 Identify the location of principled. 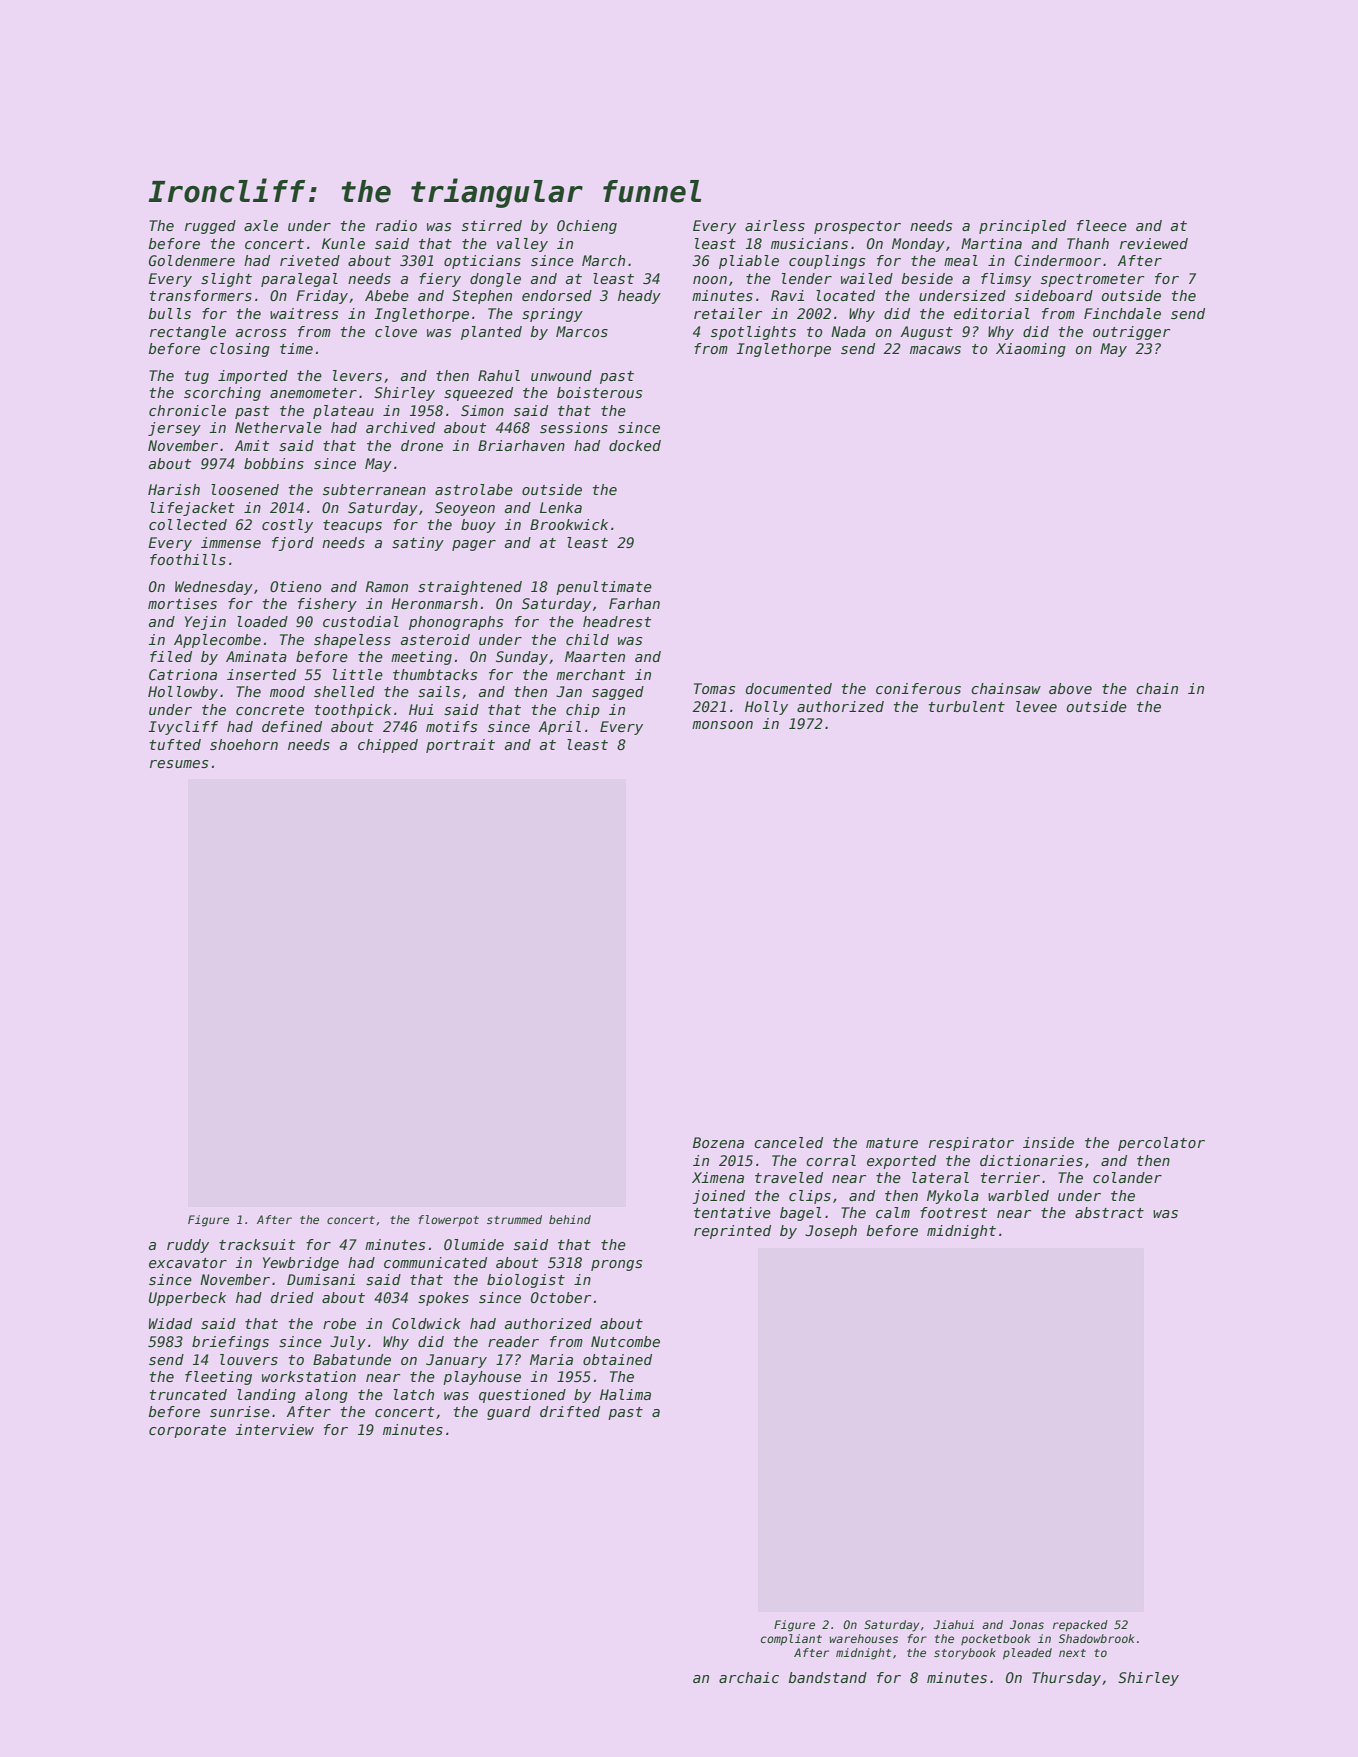
(1022, 227).
